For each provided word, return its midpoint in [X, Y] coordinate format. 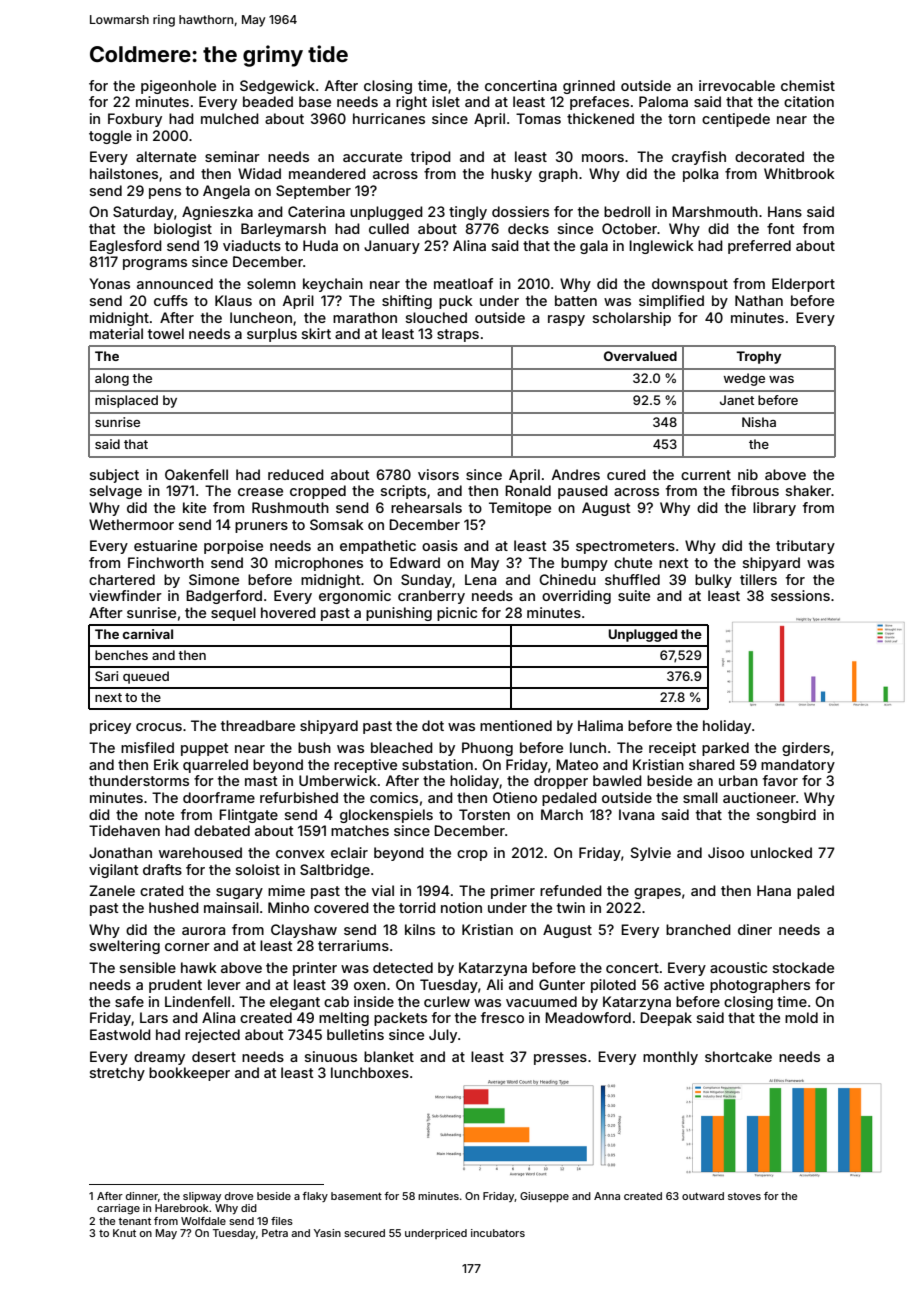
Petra [275, 1233]
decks [528, 228]
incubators [498, 1233]
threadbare [258, 725]
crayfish [699, 158]
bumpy [584, 564]
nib [748, 474]
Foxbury [135, 120]
